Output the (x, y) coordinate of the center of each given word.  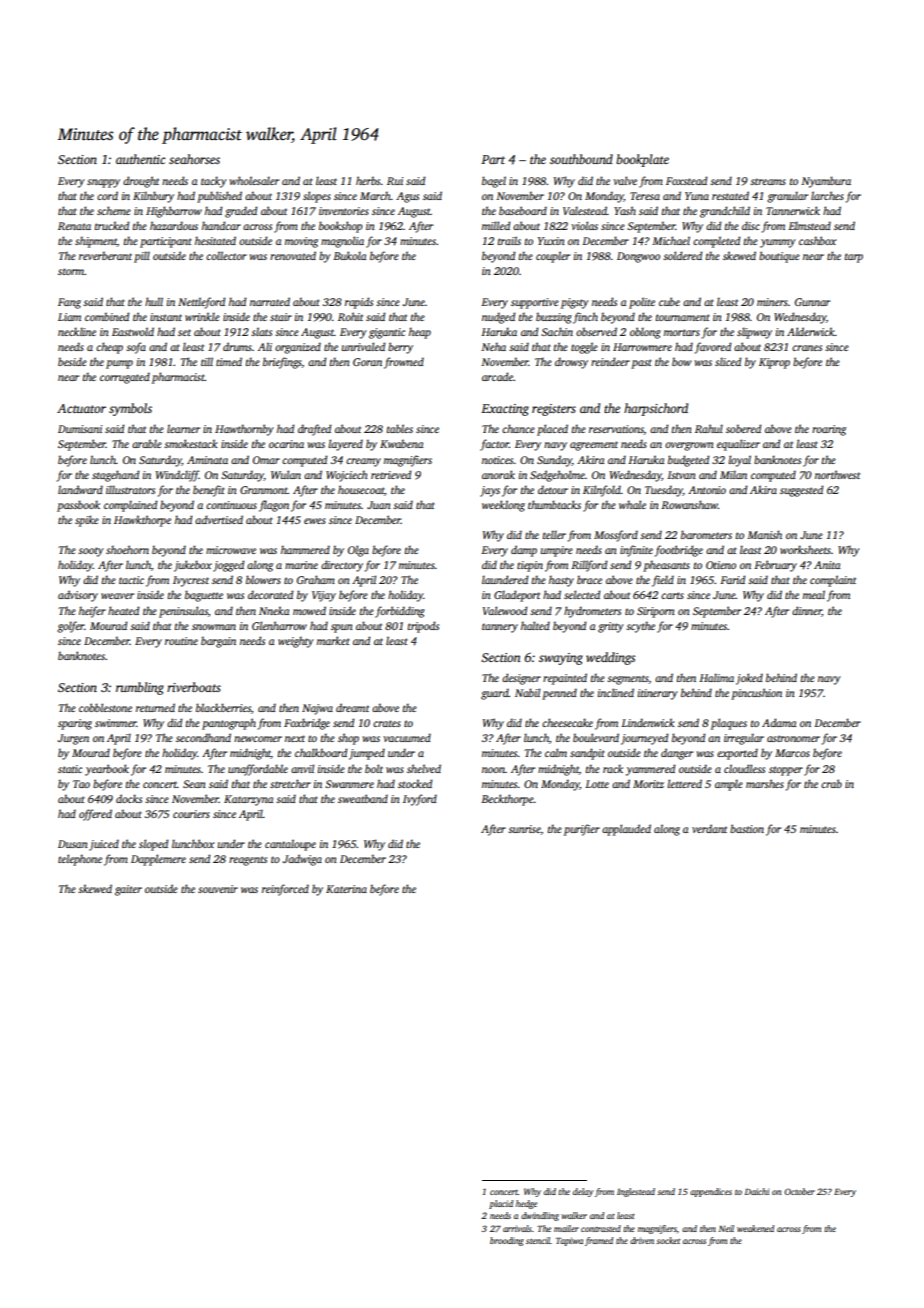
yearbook (107, 770)
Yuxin (551, 241)
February (775, 566)
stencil (538, 1240)
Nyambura (826, 182)
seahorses (194, 159)
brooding (507, 1241)
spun (342, 628)
